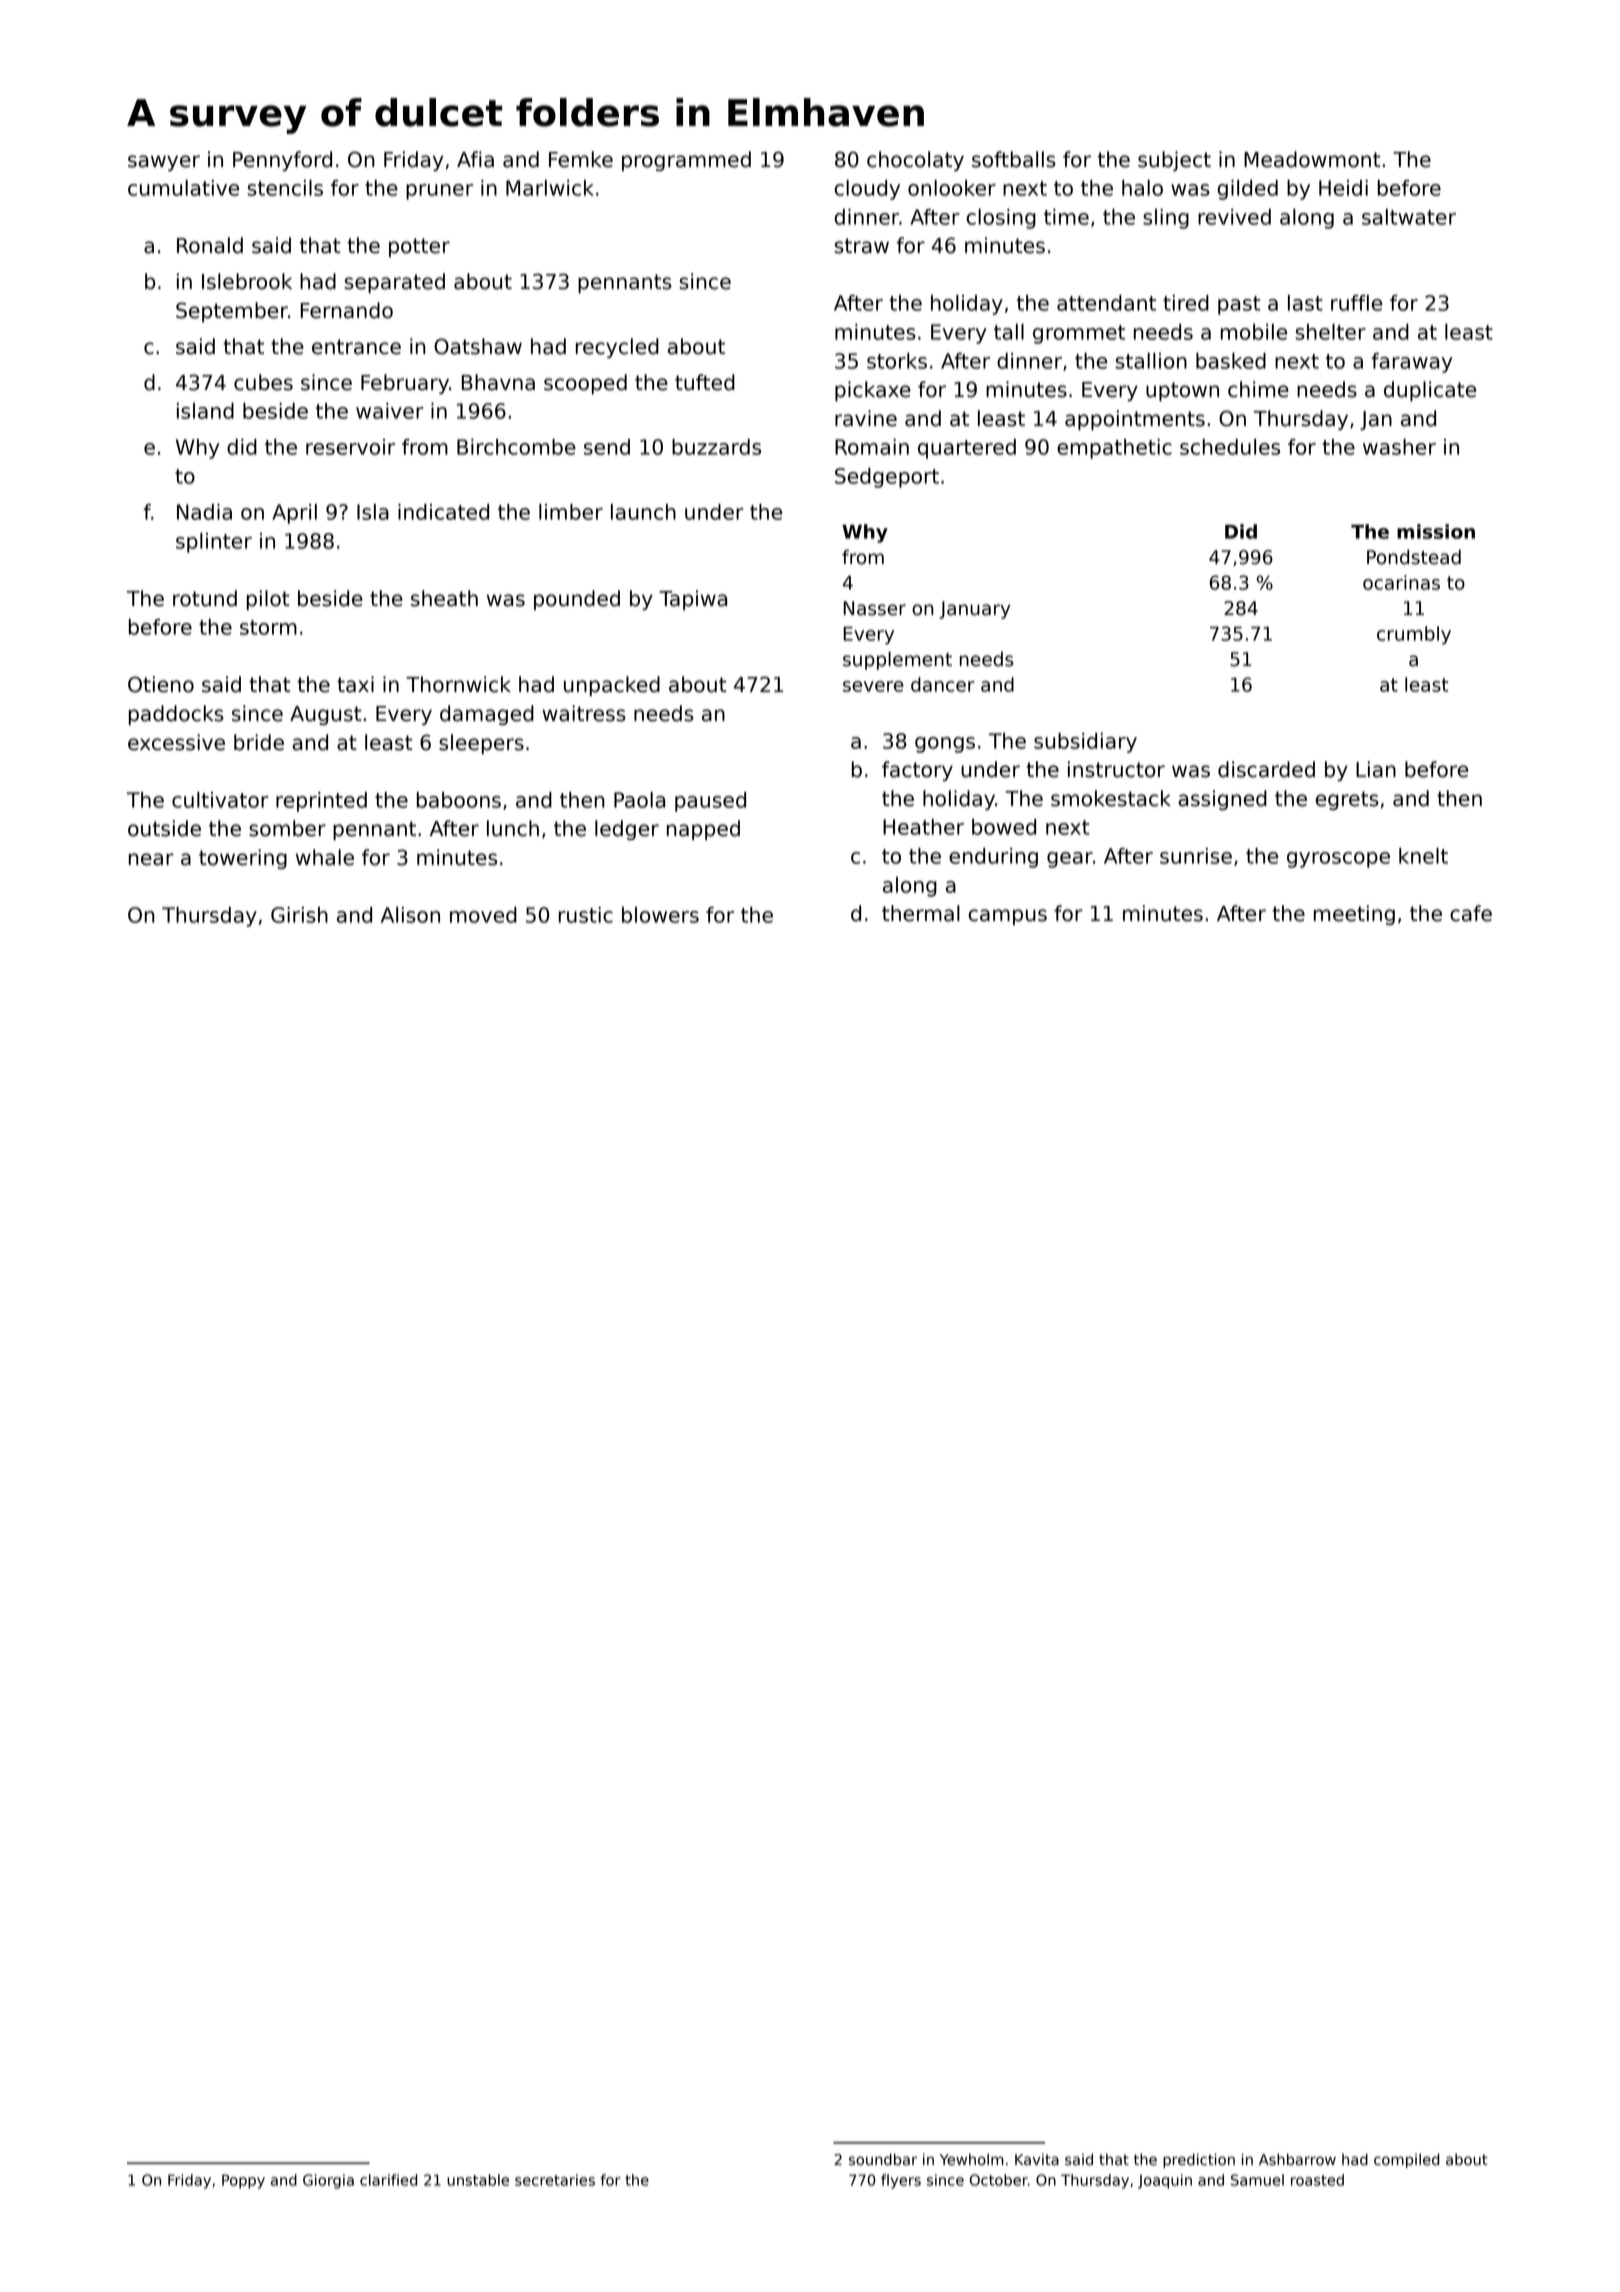 The height and width of the page is (2292, 1620). Describe the element at coordinates (478, 2180) in the page. I see `unstable` at that location.
